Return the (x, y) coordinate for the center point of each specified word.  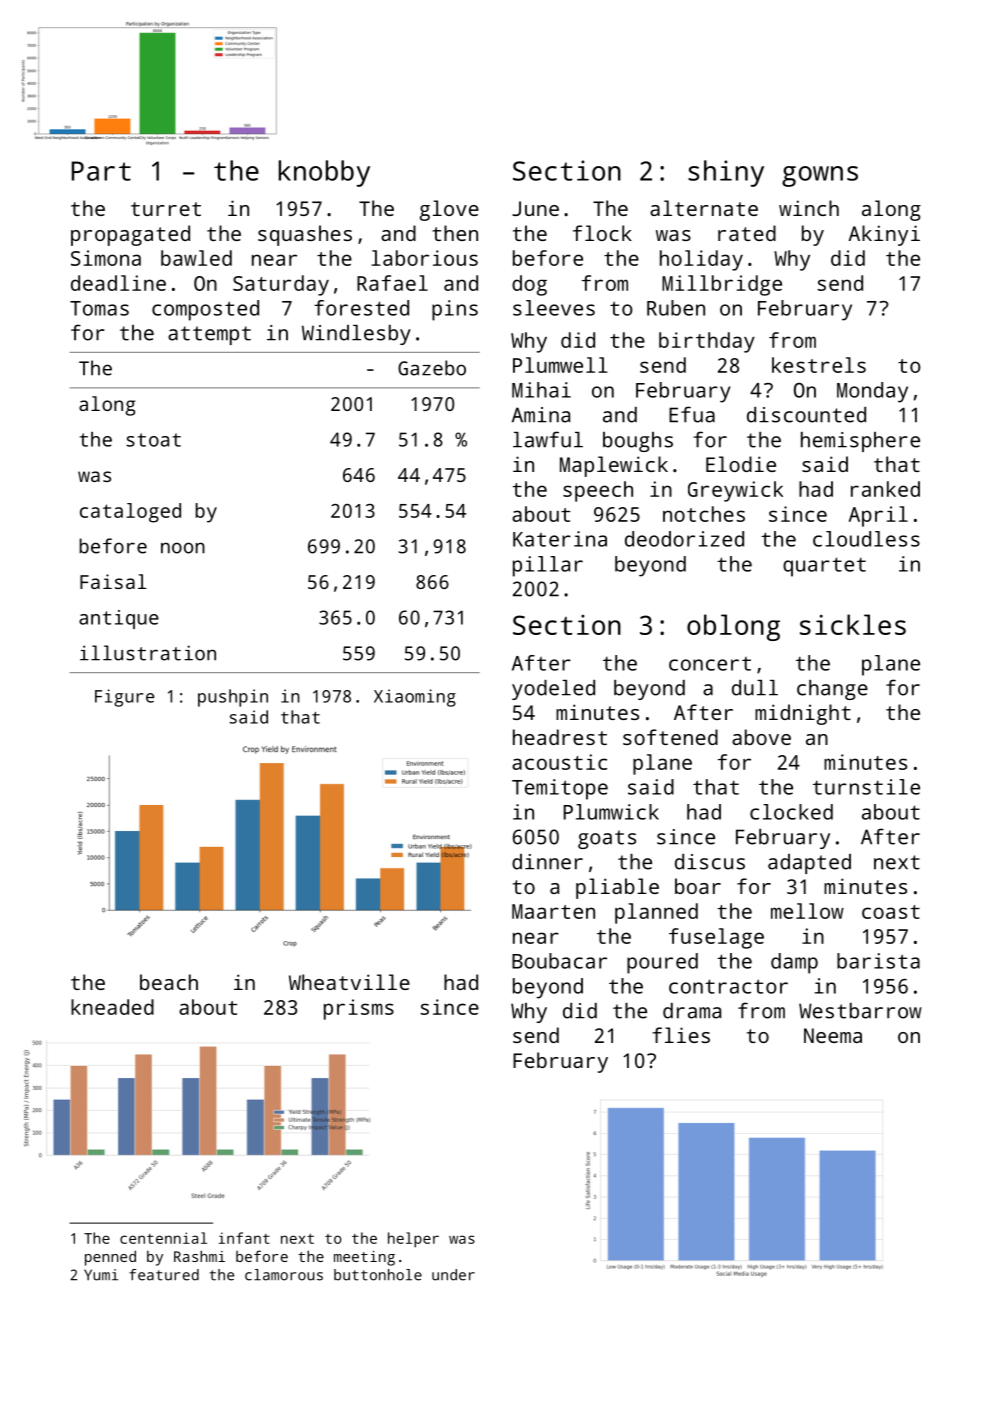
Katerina (560, 539)
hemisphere (860, 442)
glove (449, 210)
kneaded (112, 1007)
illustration (148, 653)
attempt (209, 335)
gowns (820, 176)
